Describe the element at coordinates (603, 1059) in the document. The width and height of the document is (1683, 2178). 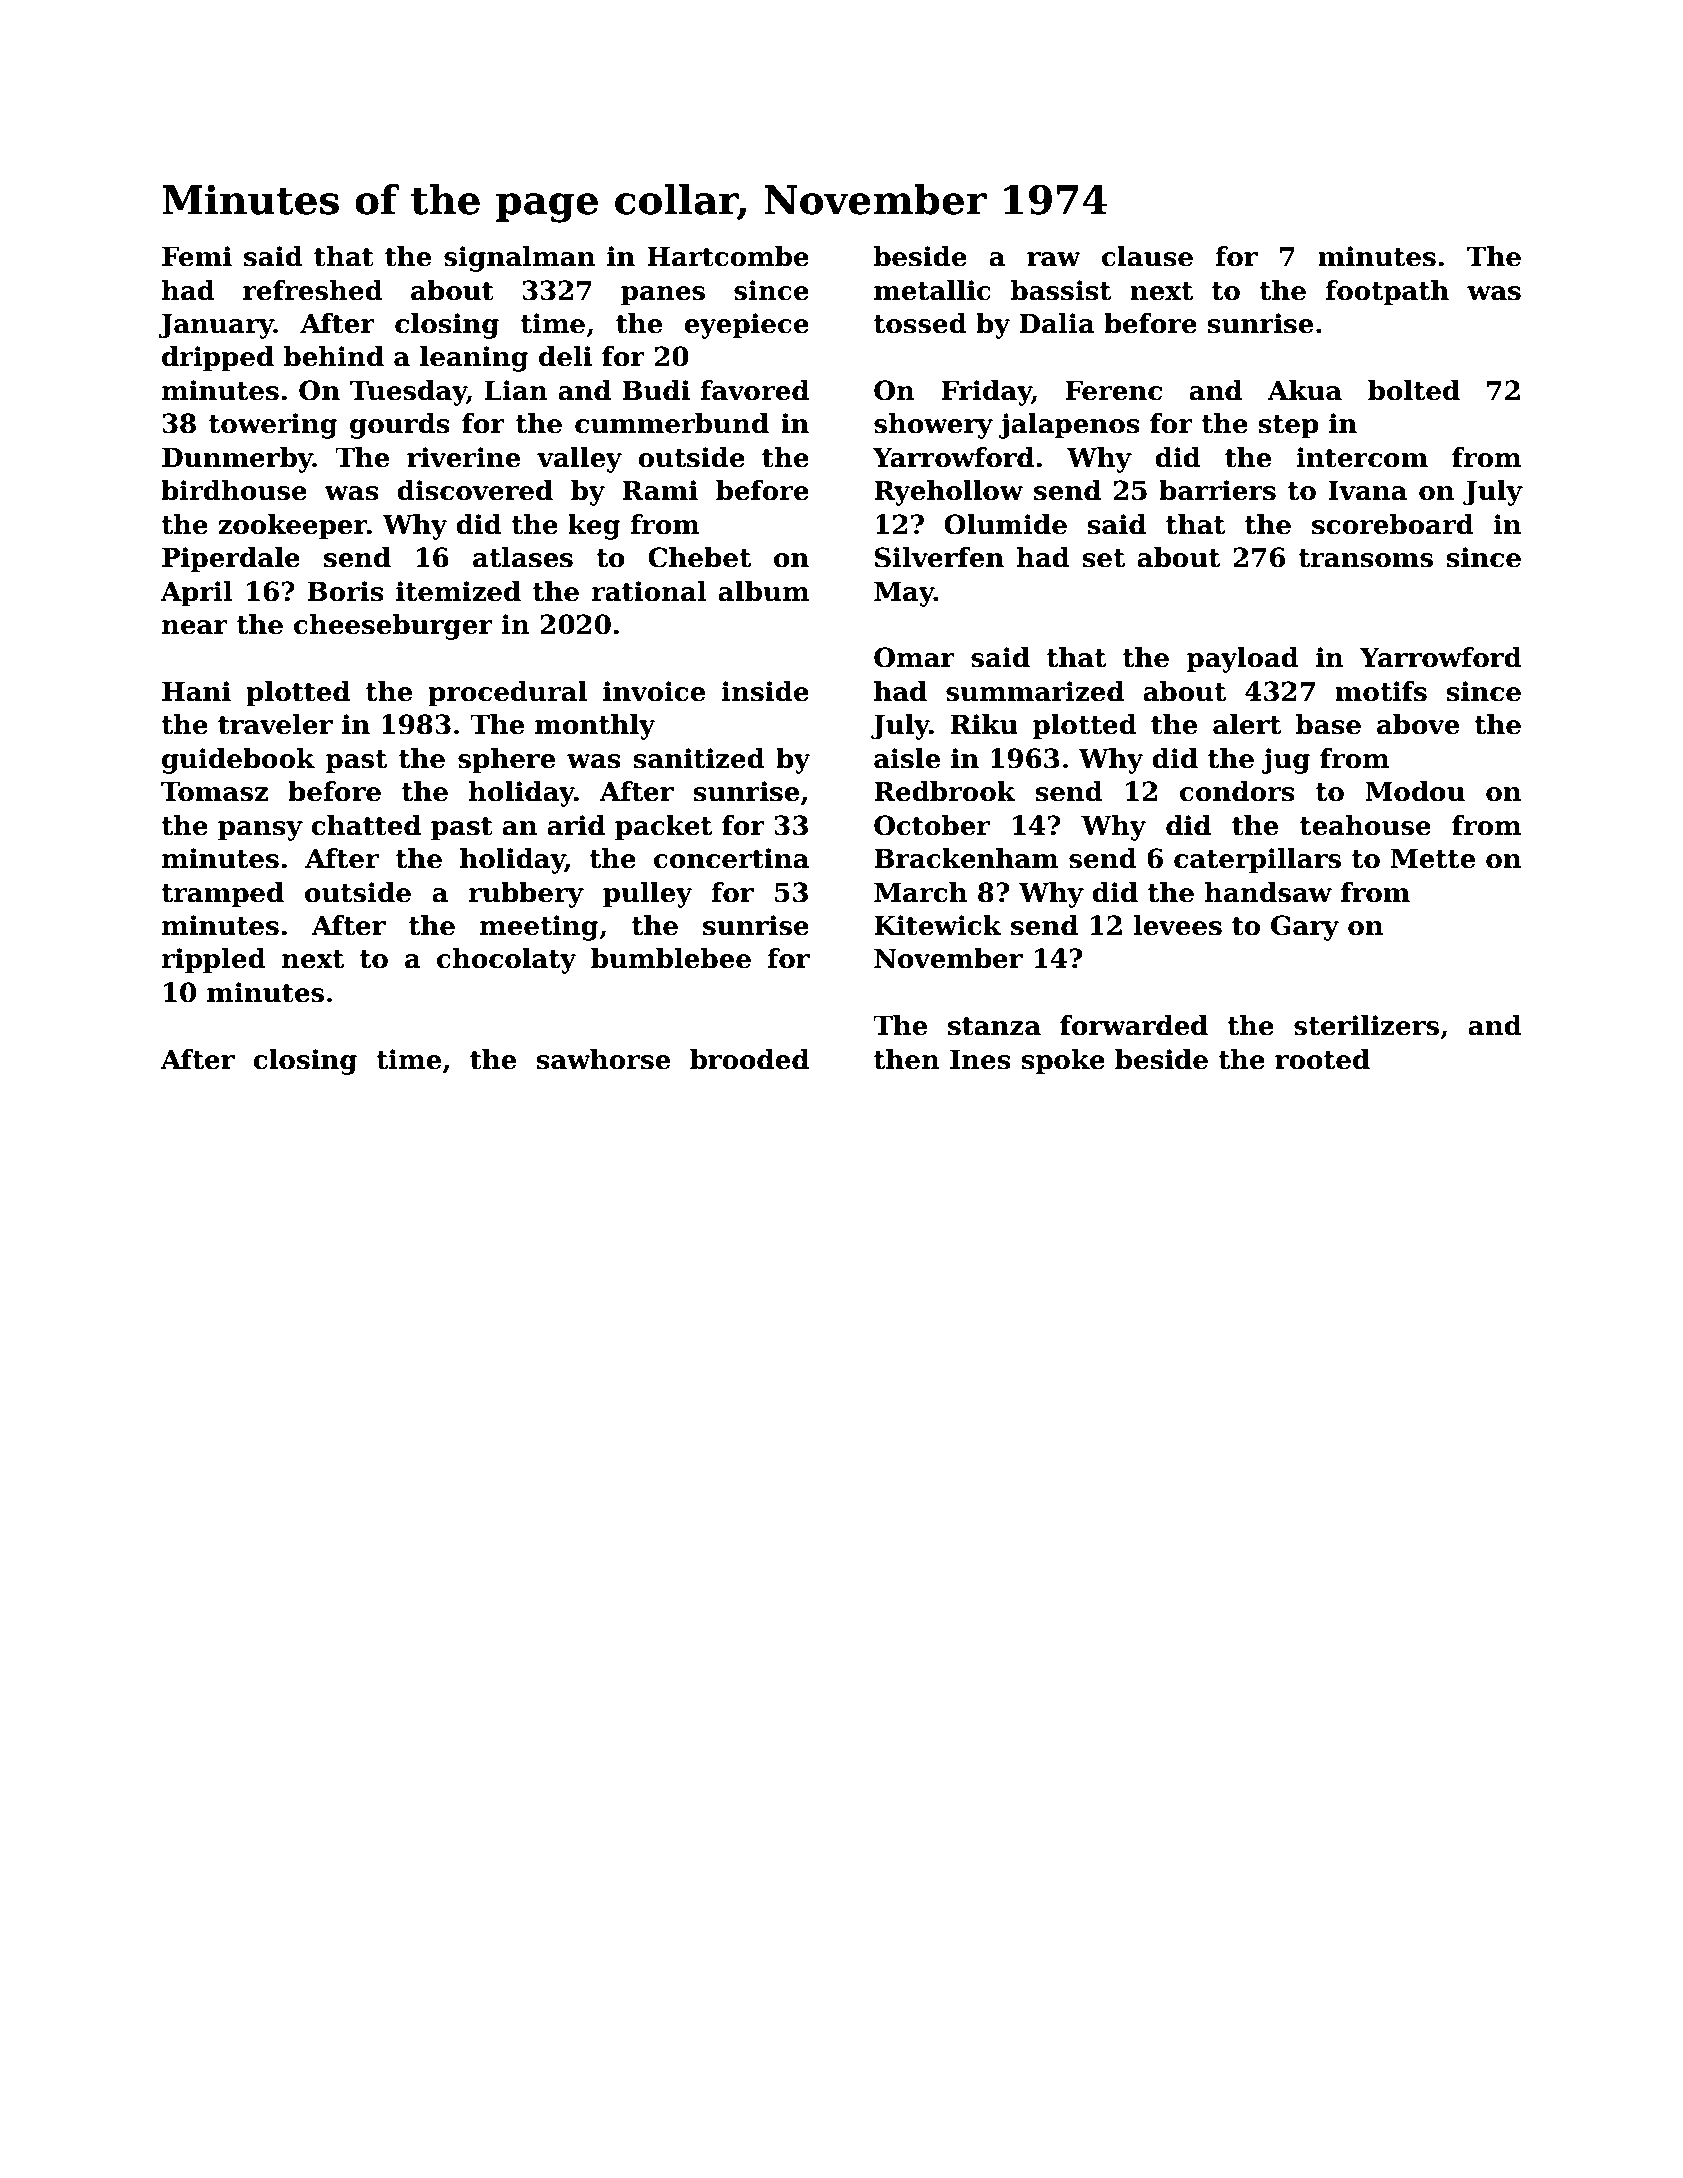
I see `sawhorse` at that location.
